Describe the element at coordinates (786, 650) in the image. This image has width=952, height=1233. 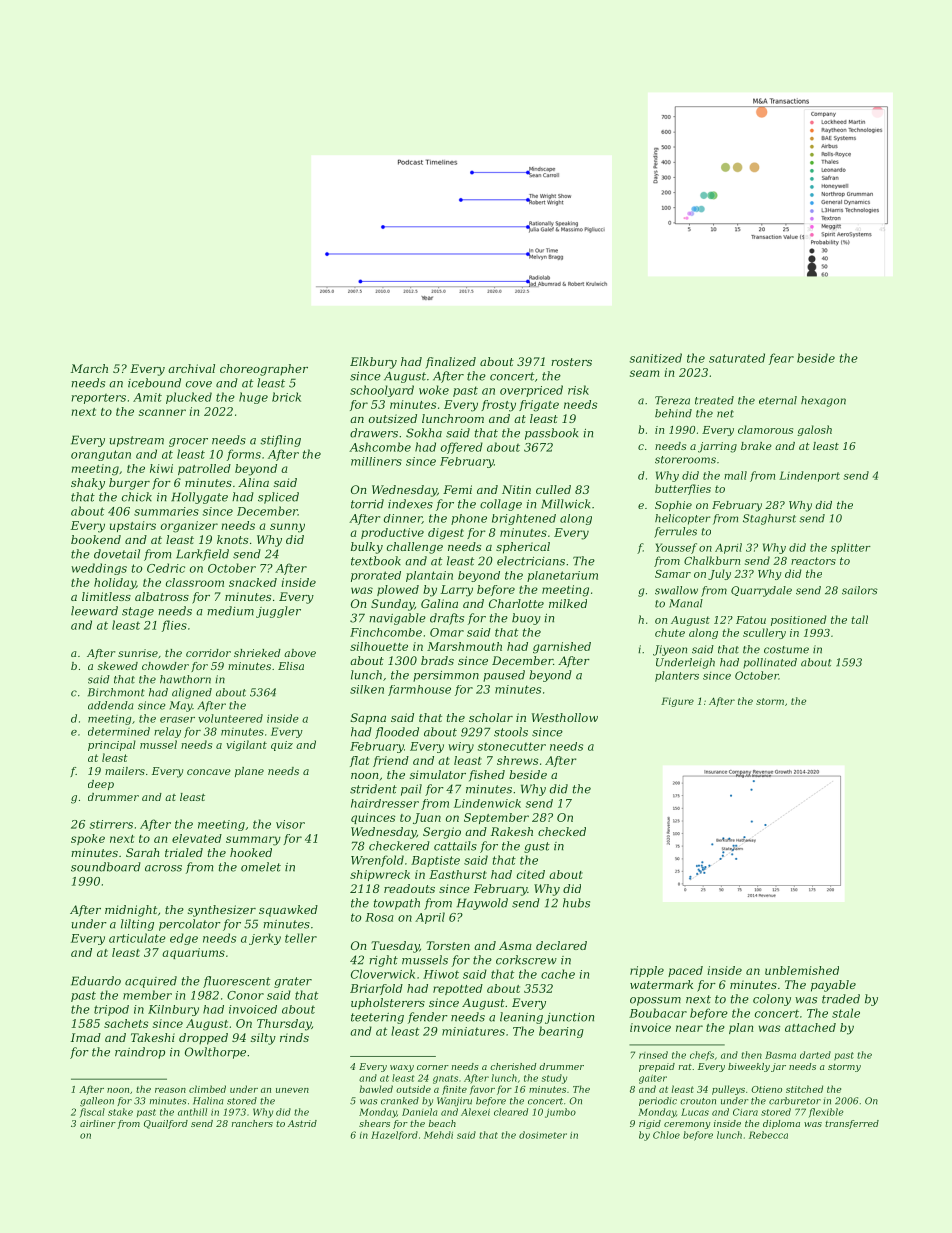
I see `costume` at that location.
